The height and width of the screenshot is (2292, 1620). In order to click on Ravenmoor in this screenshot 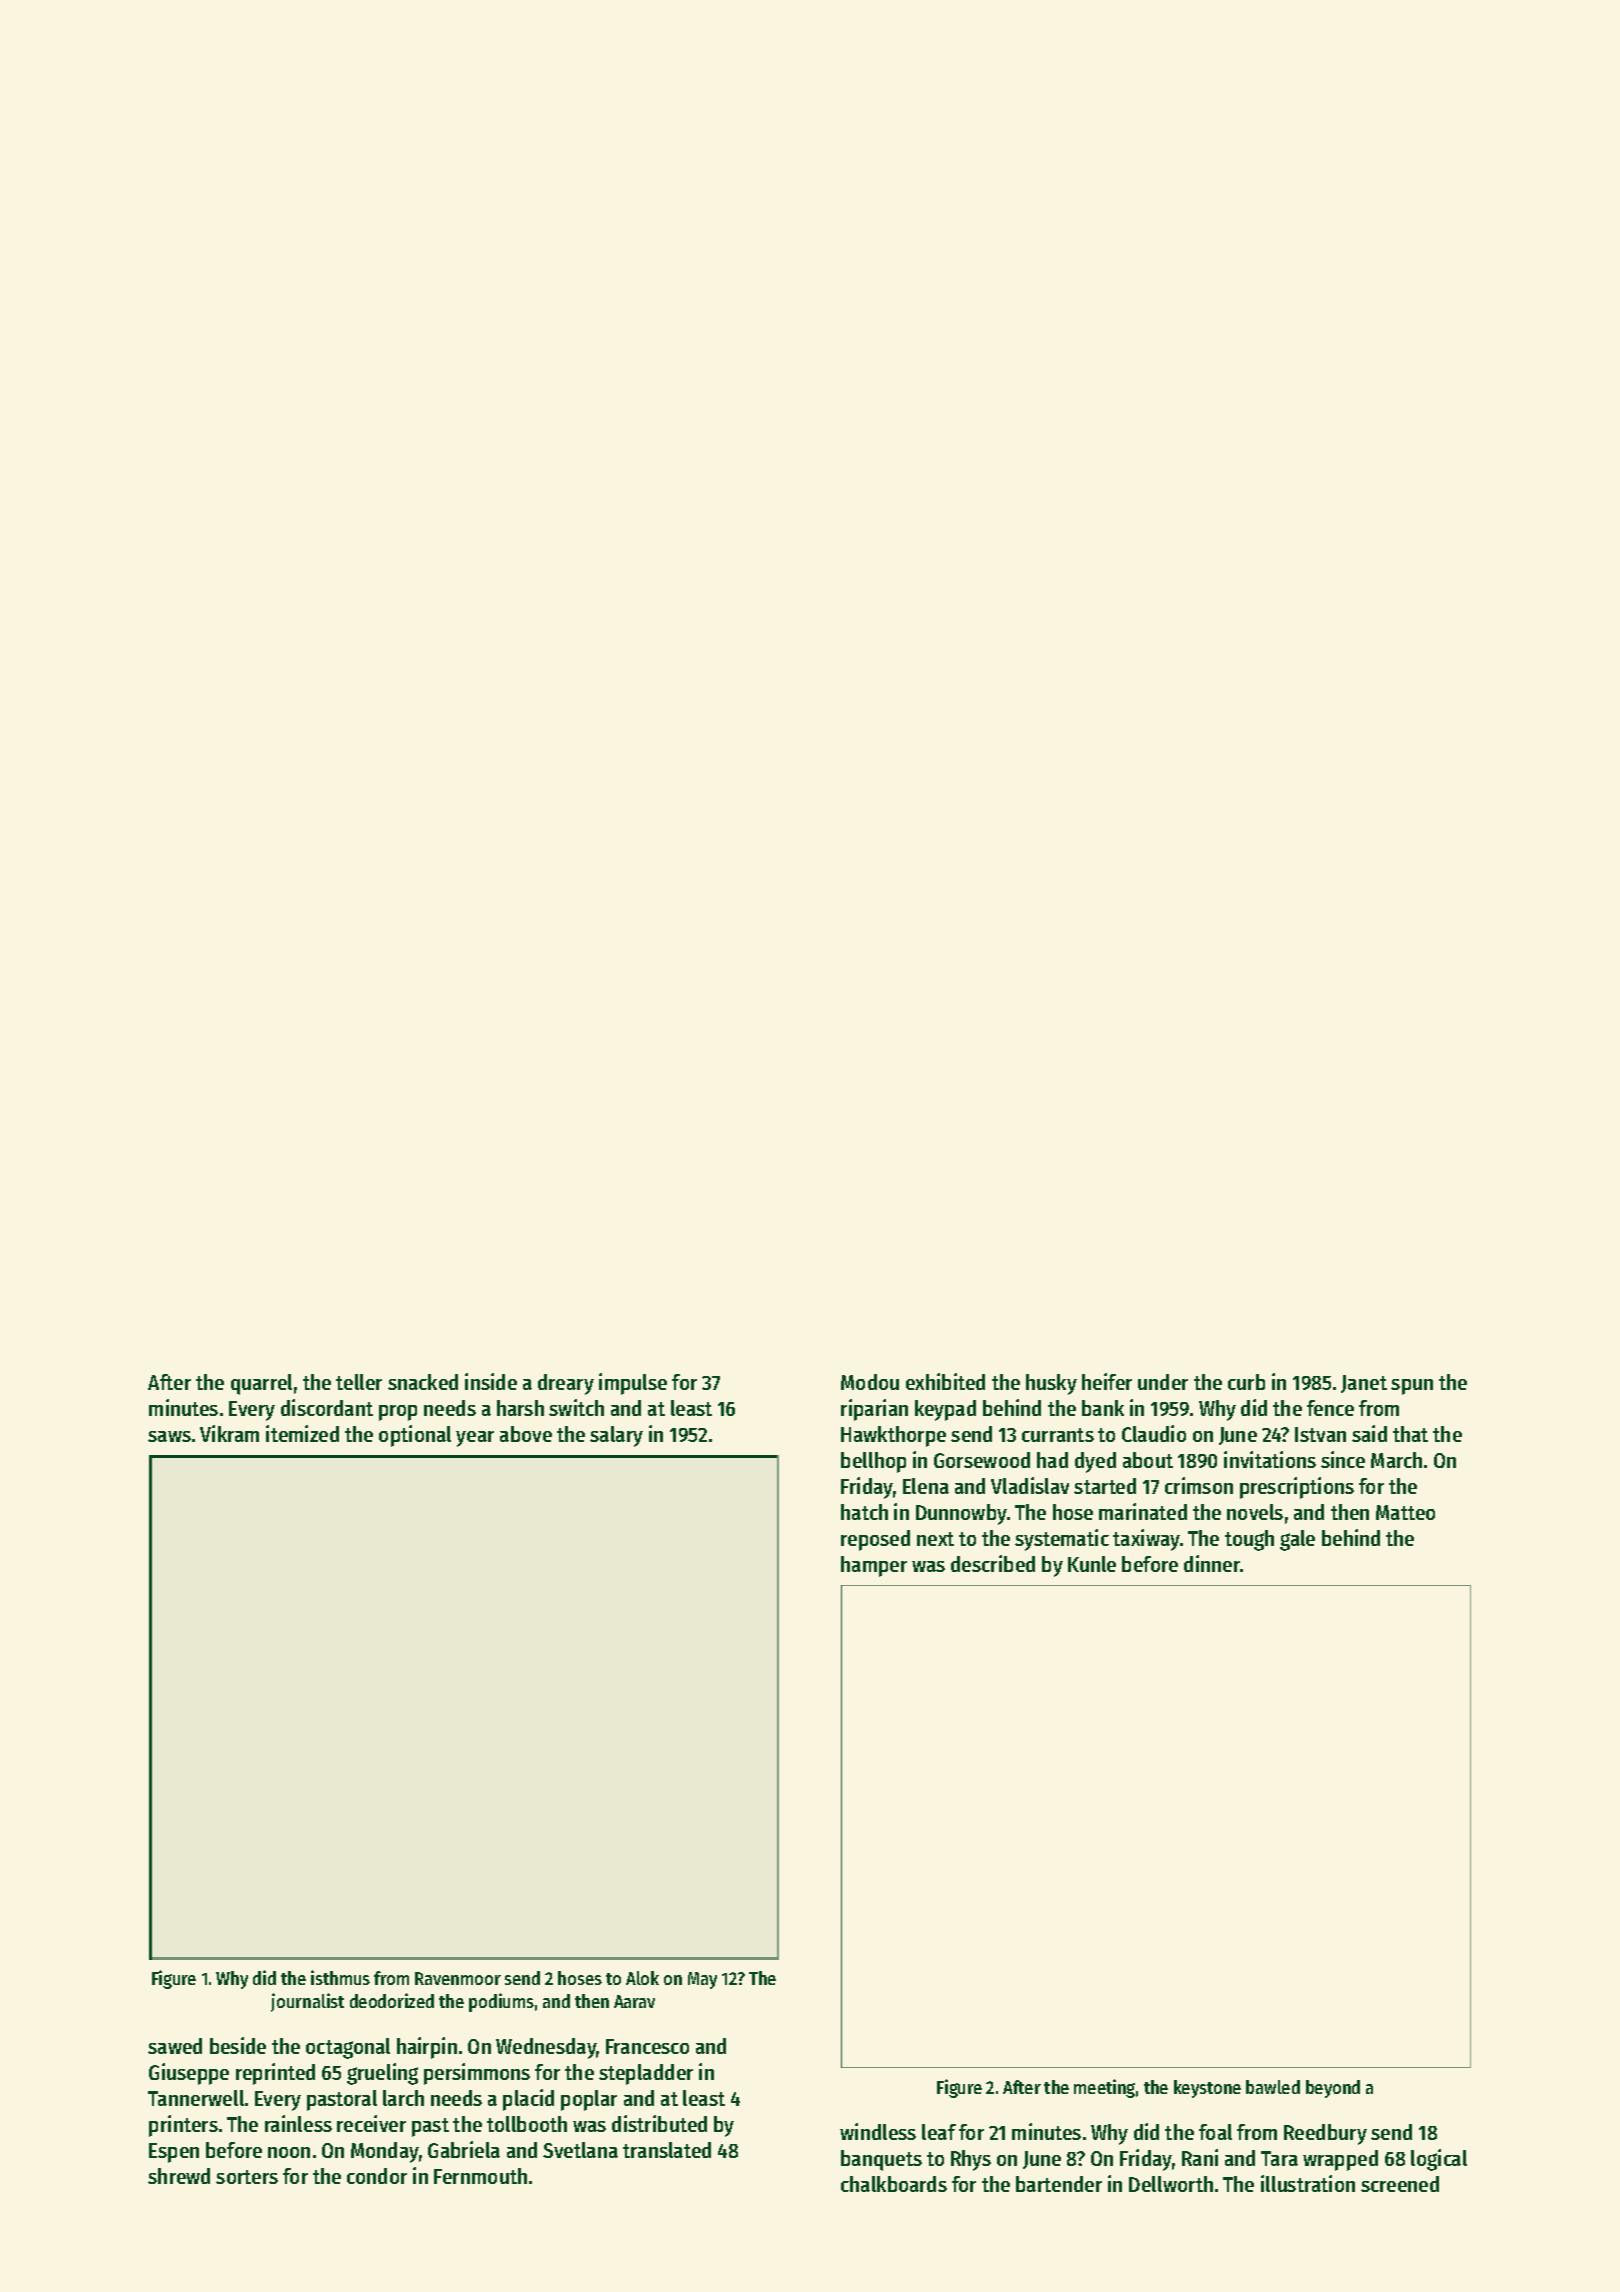, I will do `click(458, 1978)`.
